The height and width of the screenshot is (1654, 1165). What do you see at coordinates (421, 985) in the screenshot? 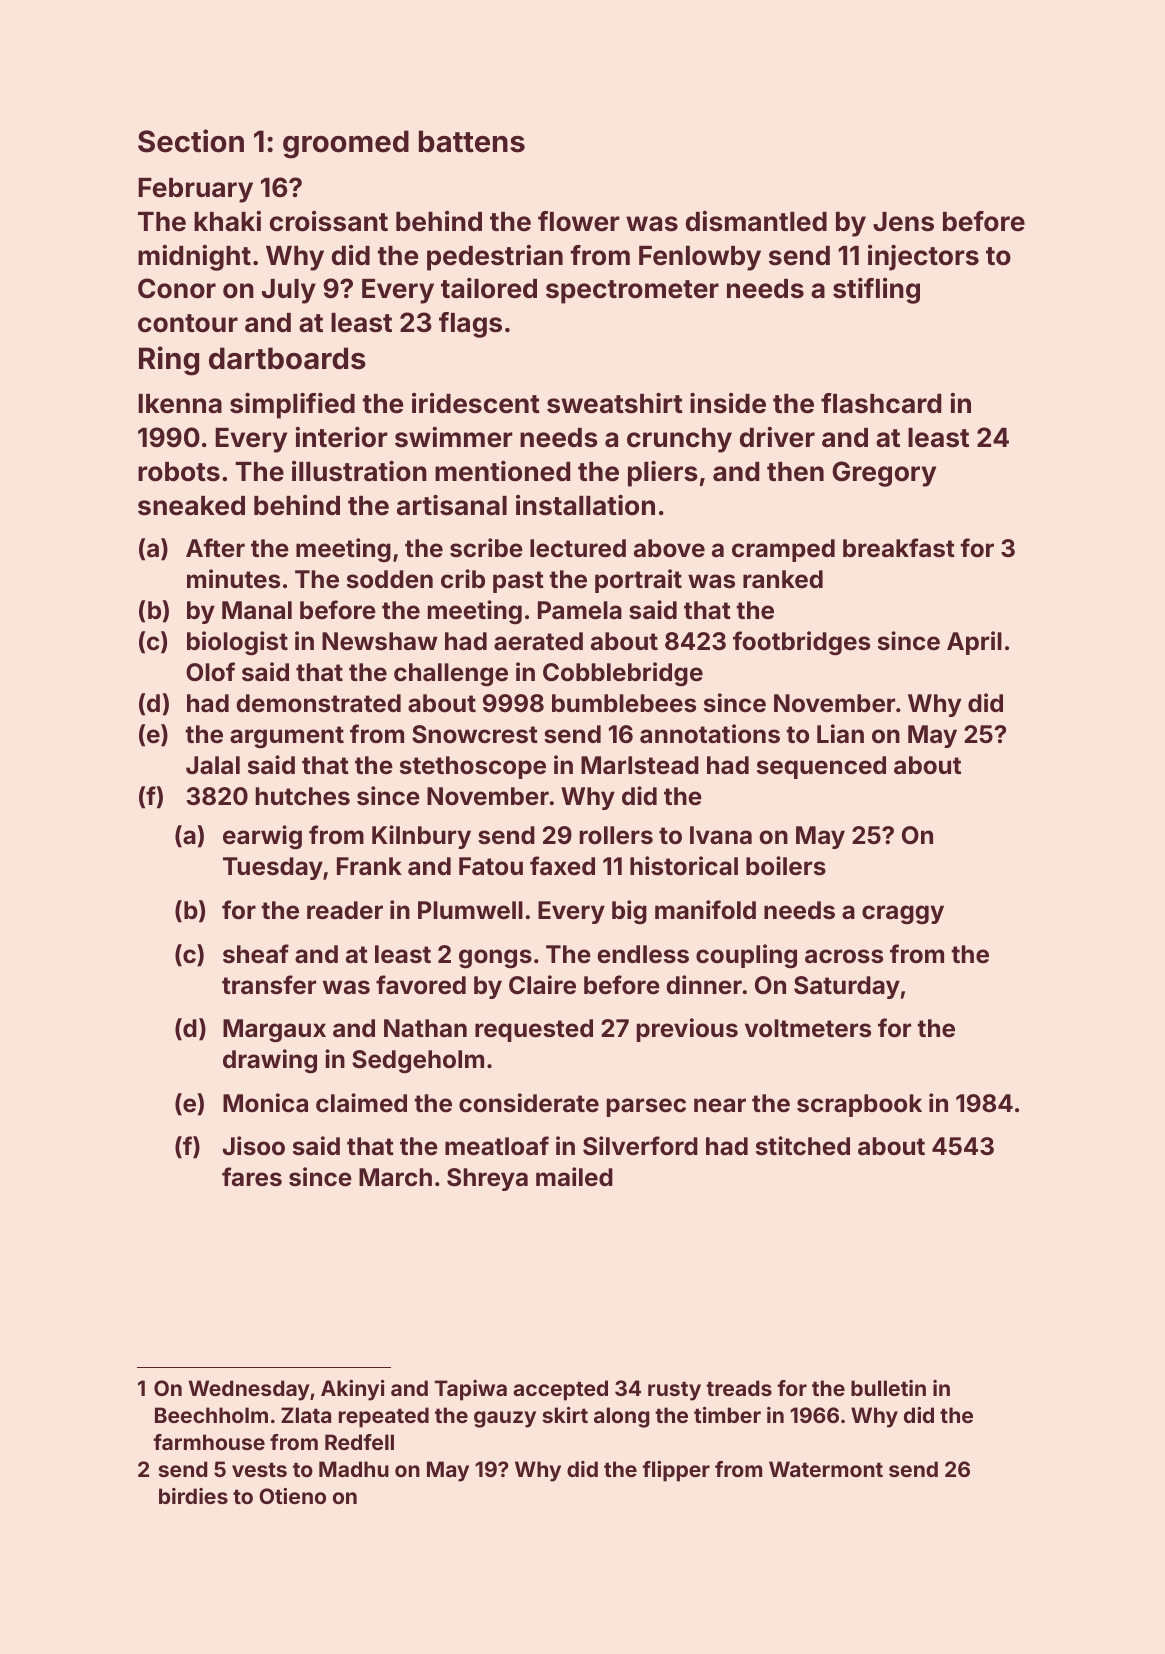
I see `favored` at bounding box center [421, 985].
